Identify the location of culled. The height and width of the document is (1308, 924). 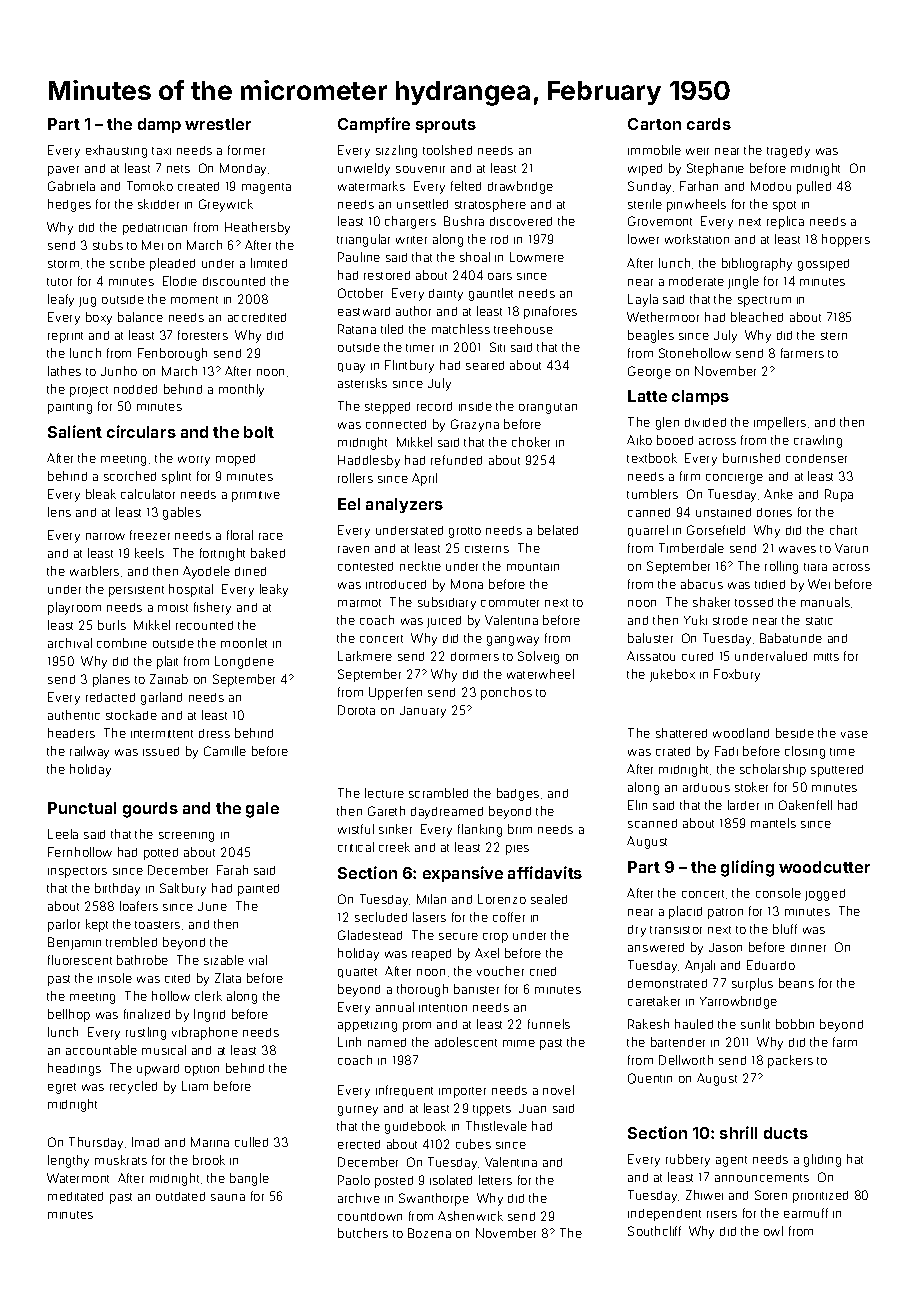
(251, 1142).
